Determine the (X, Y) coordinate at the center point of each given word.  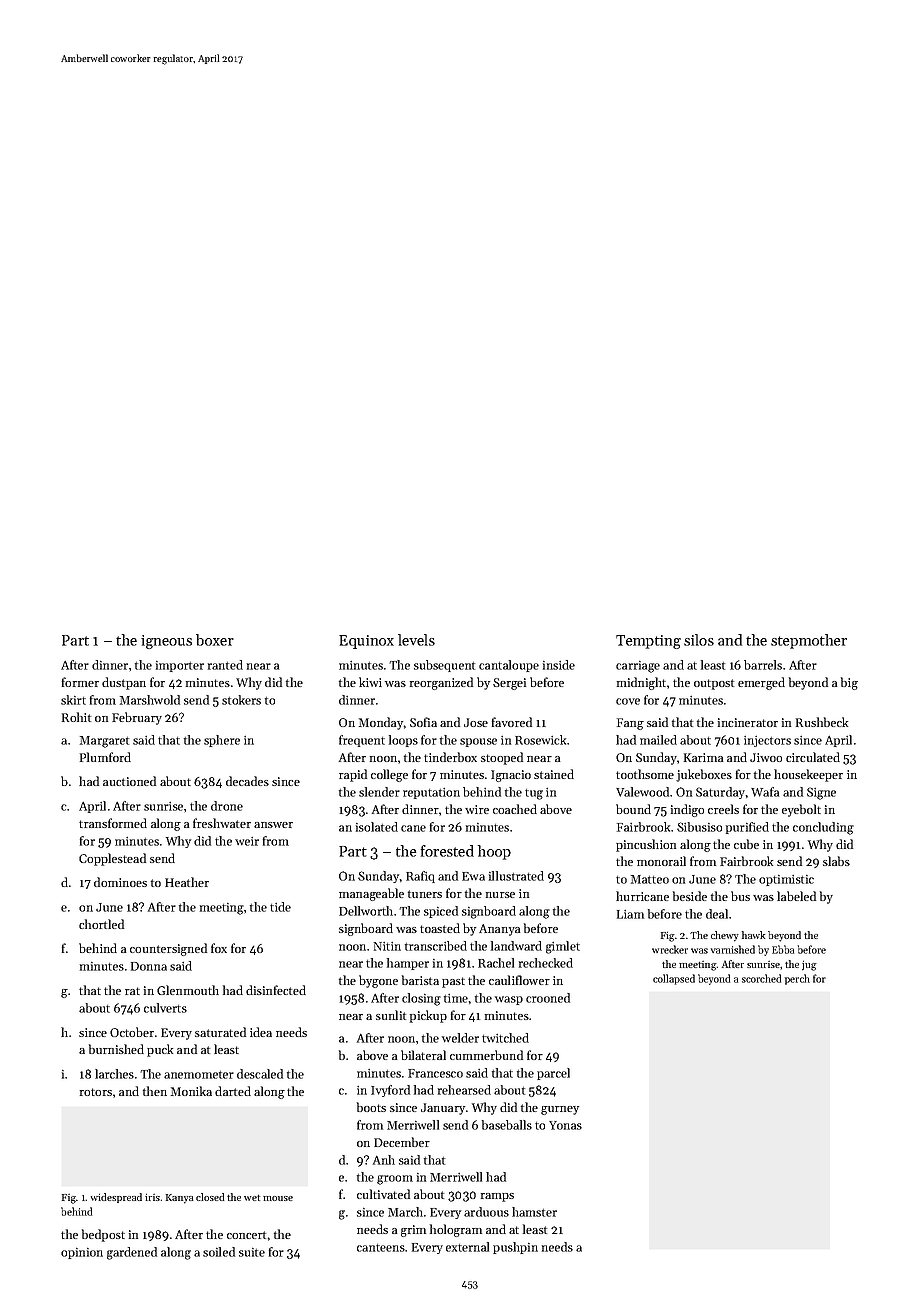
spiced (441, 912)
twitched (505, 1038)
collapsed (674, 979)
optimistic (786, 880)
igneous (166, 642)
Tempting (648, 642)
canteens (381, 1248)
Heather (187, 882)
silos (699, 640)
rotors (96, 1092)
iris (152, 1197)
